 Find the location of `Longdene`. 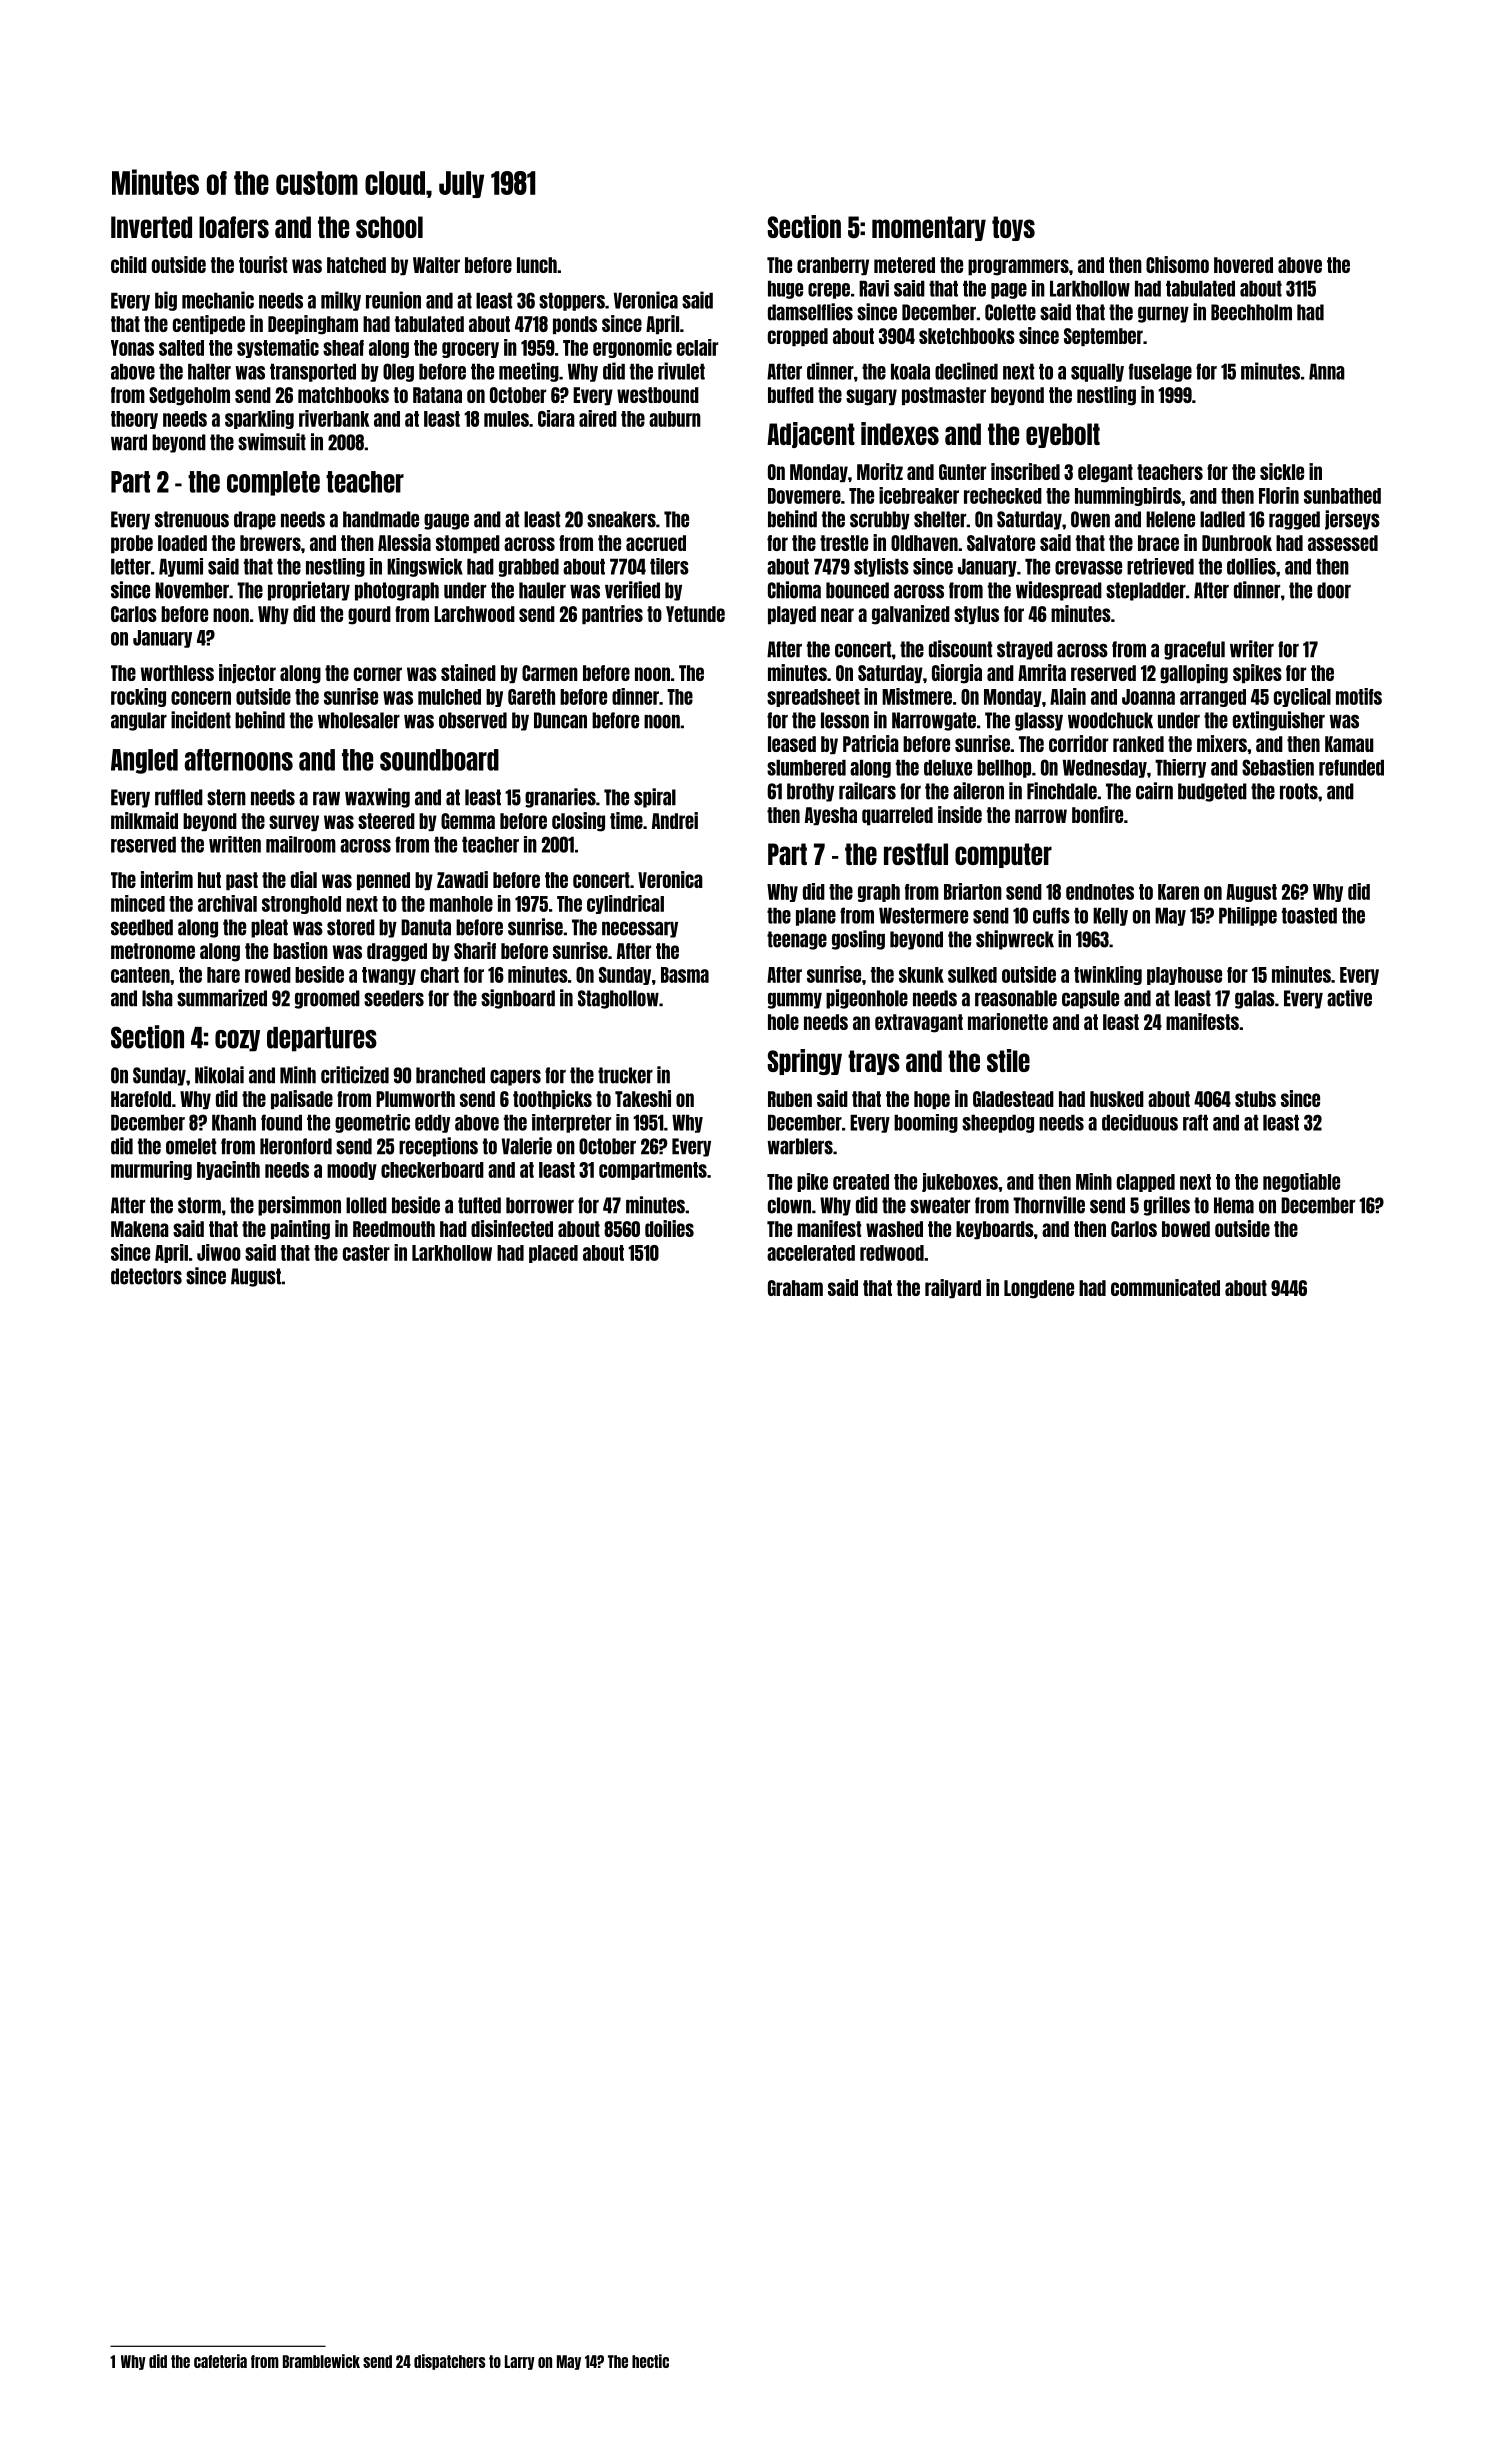

Longdene is located at coordinates (1039, 1289).
